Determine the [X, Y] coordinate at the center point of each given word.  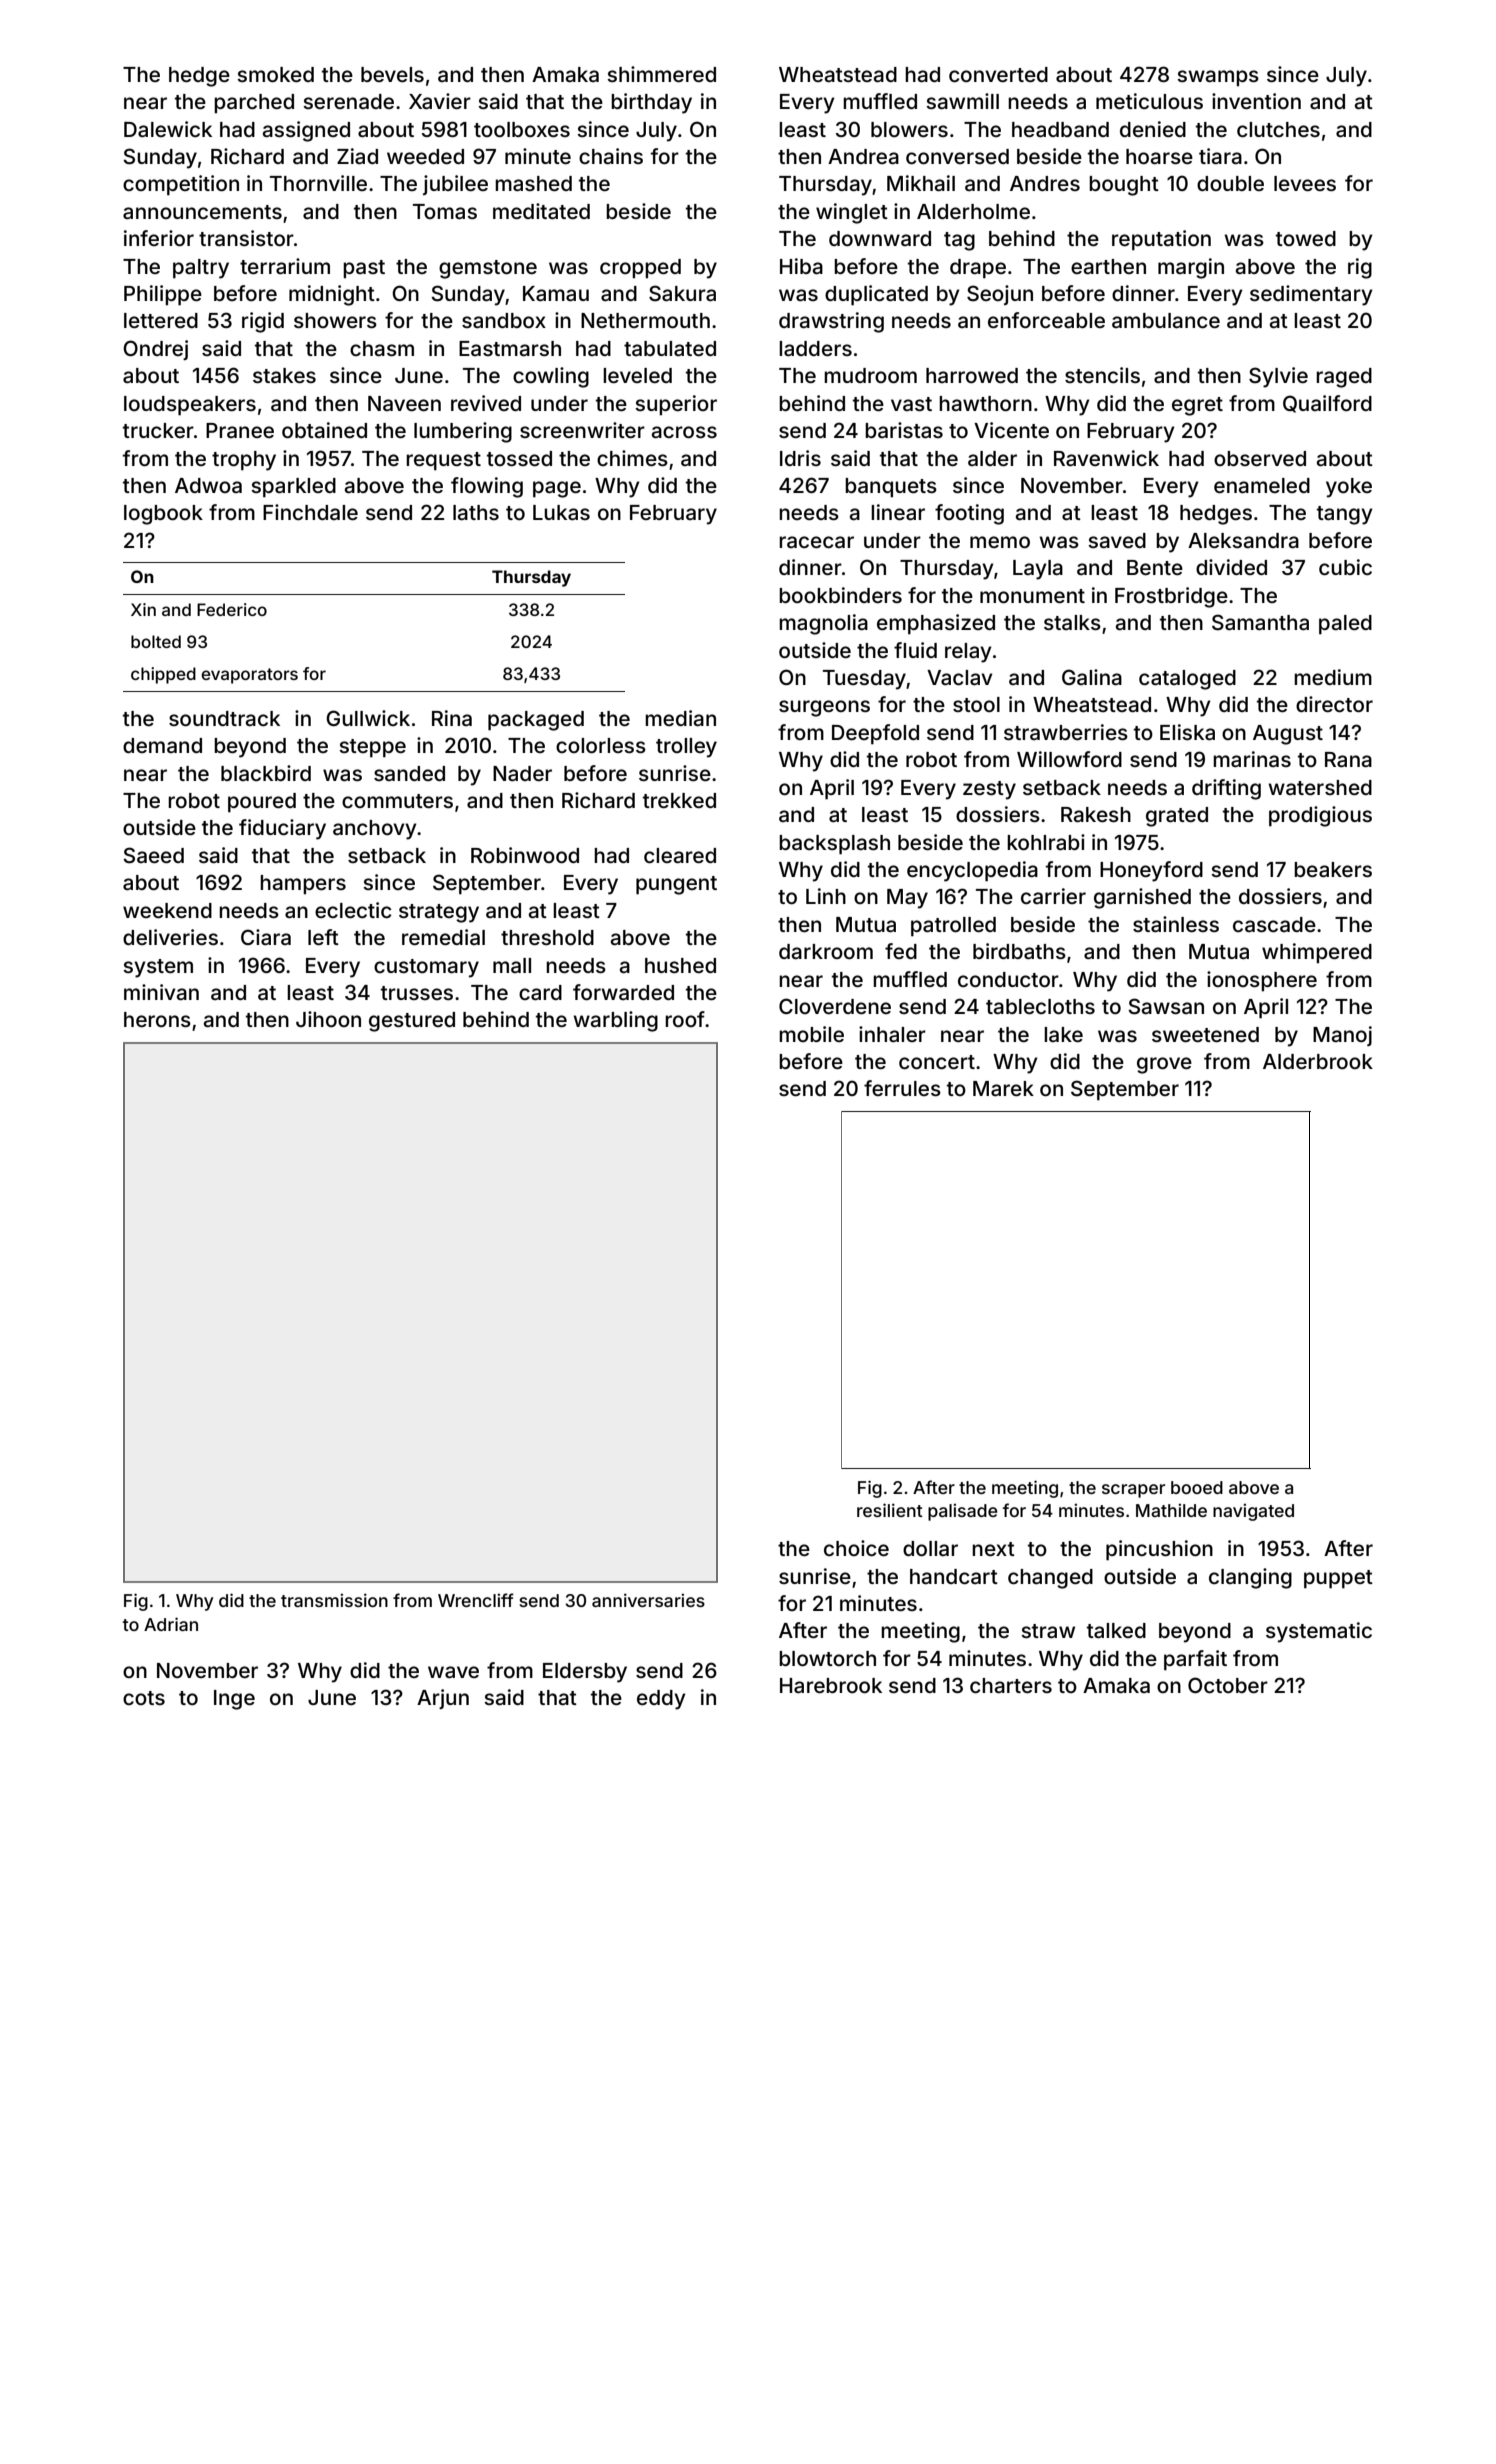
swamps [1218, 78]
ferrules [902, 1088]
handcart [954, 1576]
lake [1063, 1034]
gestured [412, 1022]
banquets [891, 488]
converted [998, 74]
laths [476, 512]
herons [157, 1019]
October [1228, 1685]
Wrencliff [476, 1600]
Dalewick [168, 129]
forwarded [623, 992]
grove [1164, 1065]
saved [1117, 540]
